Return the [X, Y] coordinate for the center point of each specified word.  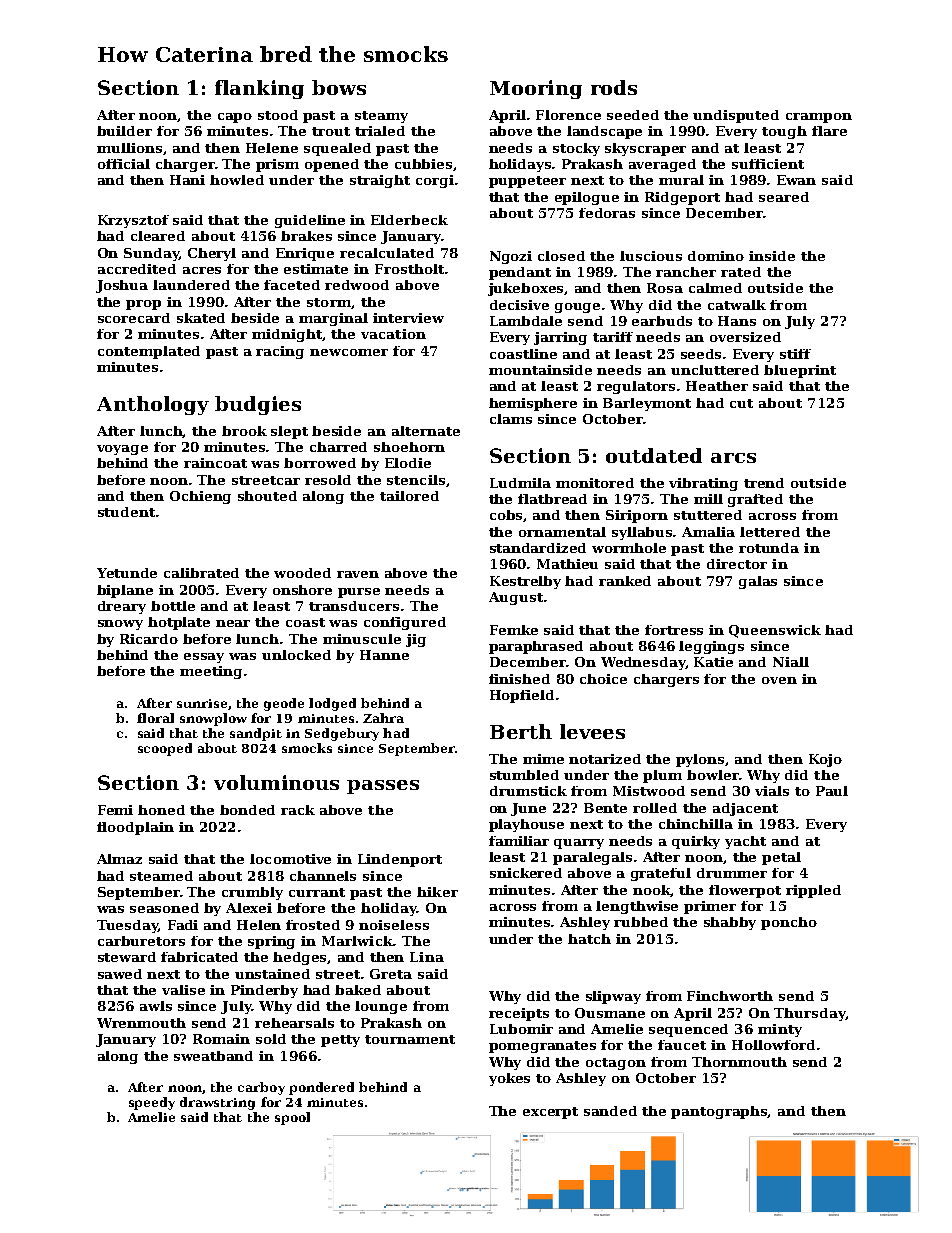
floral [155, 718]
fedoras [607, 213]
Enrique [305, 254]
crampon [819, 118]
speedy [152, 1103]
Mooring [536, 89]
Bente [605, 808]
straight [380, 181]
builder [124, 131]
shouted [267, 496]
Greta [391, 974]
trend [764, 483]
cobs [507, 516]
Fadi [183, 925]
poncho [789, 923]
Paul [832, 791]
